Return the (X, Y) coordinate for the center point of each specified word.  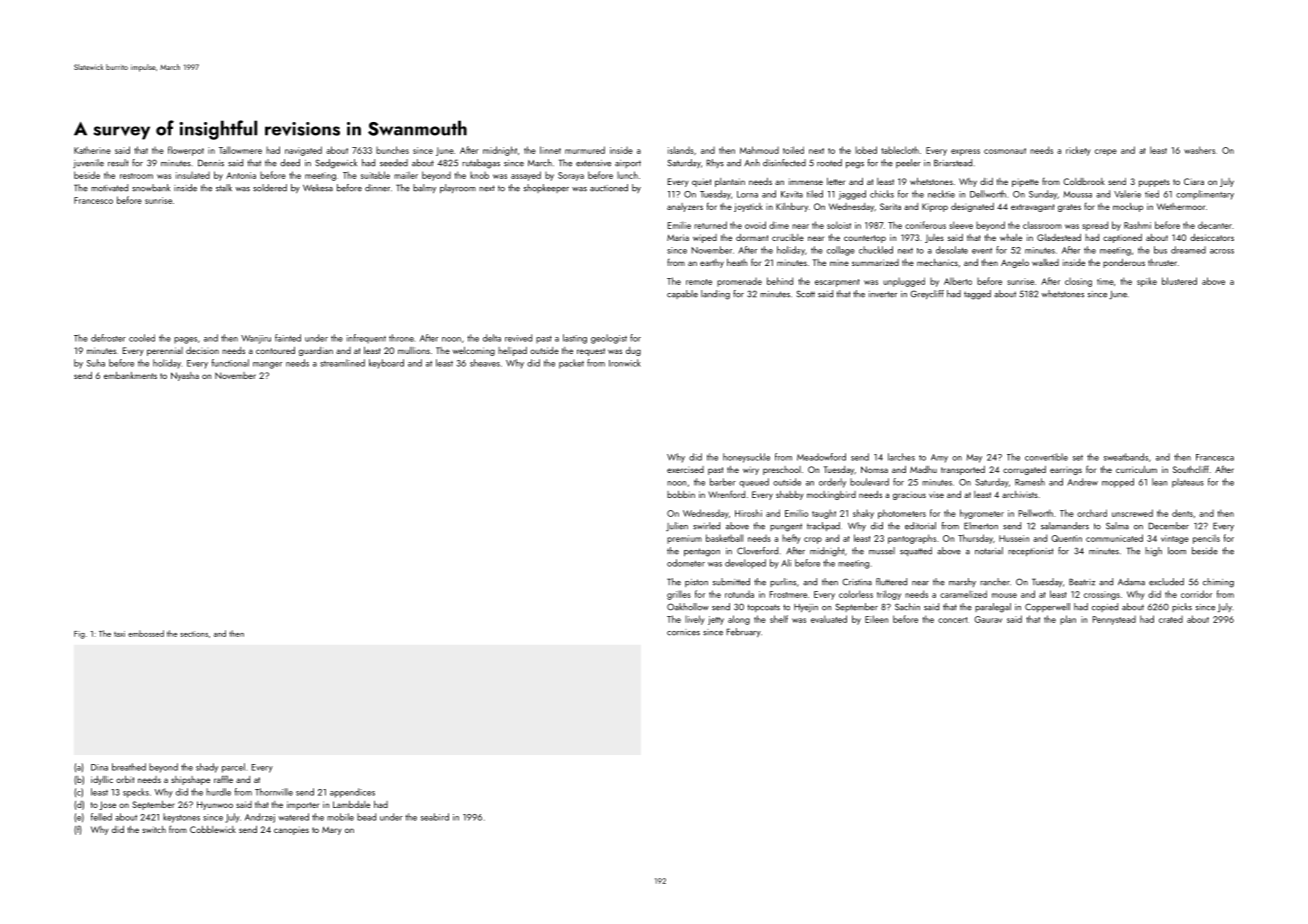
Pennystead (1114, 620)
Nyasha (185, 376)
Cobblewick (213, 829)
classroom (1042, 225)
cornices (683, 632)
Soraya (571, 176)
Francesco (93, 200)
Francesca (1215, 457)
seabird (435, 817)
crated (1171, 619)
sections (194, 634)
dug (633, 351)
